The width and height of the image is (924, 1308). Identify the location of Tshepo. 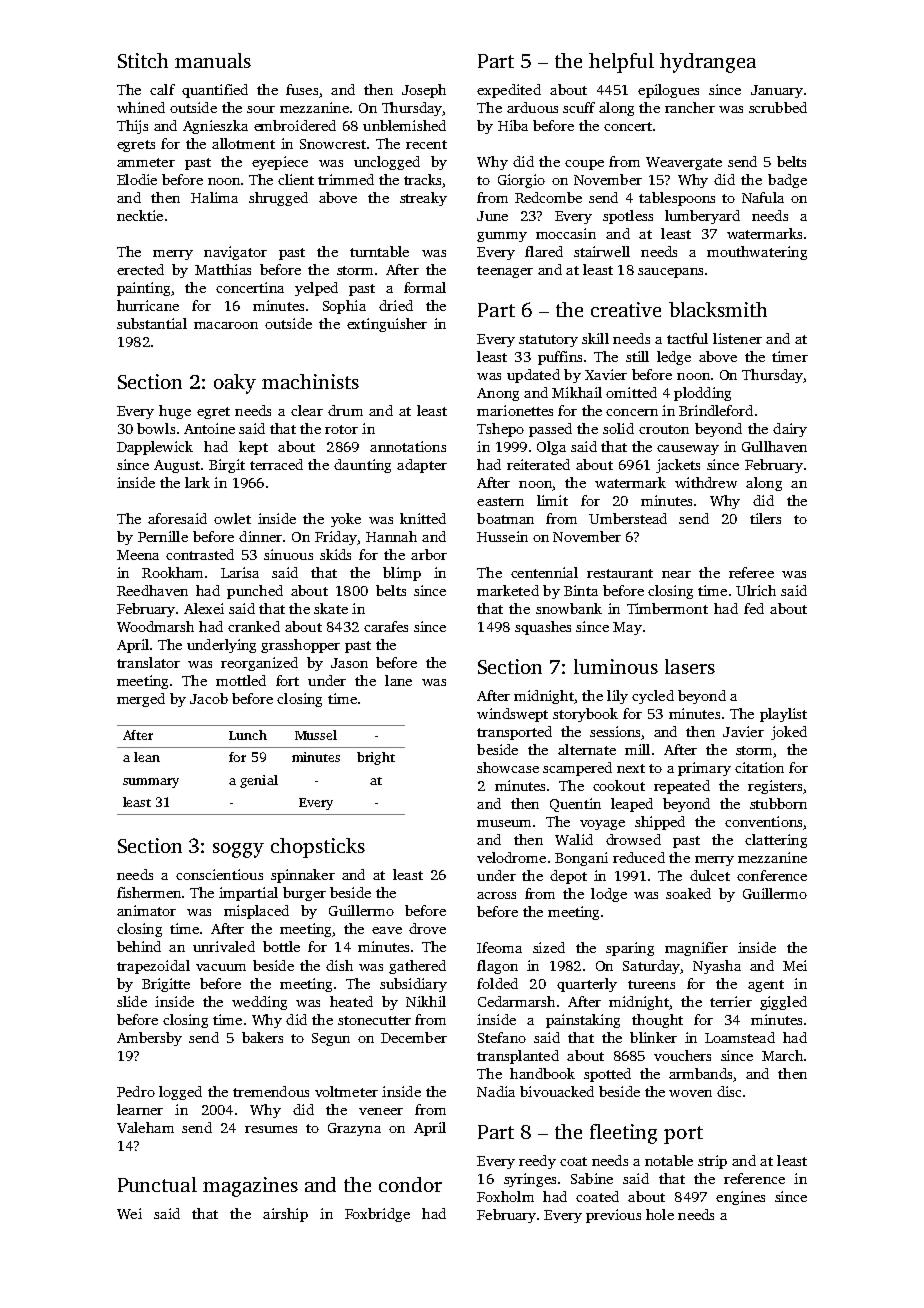
(500, 430).
